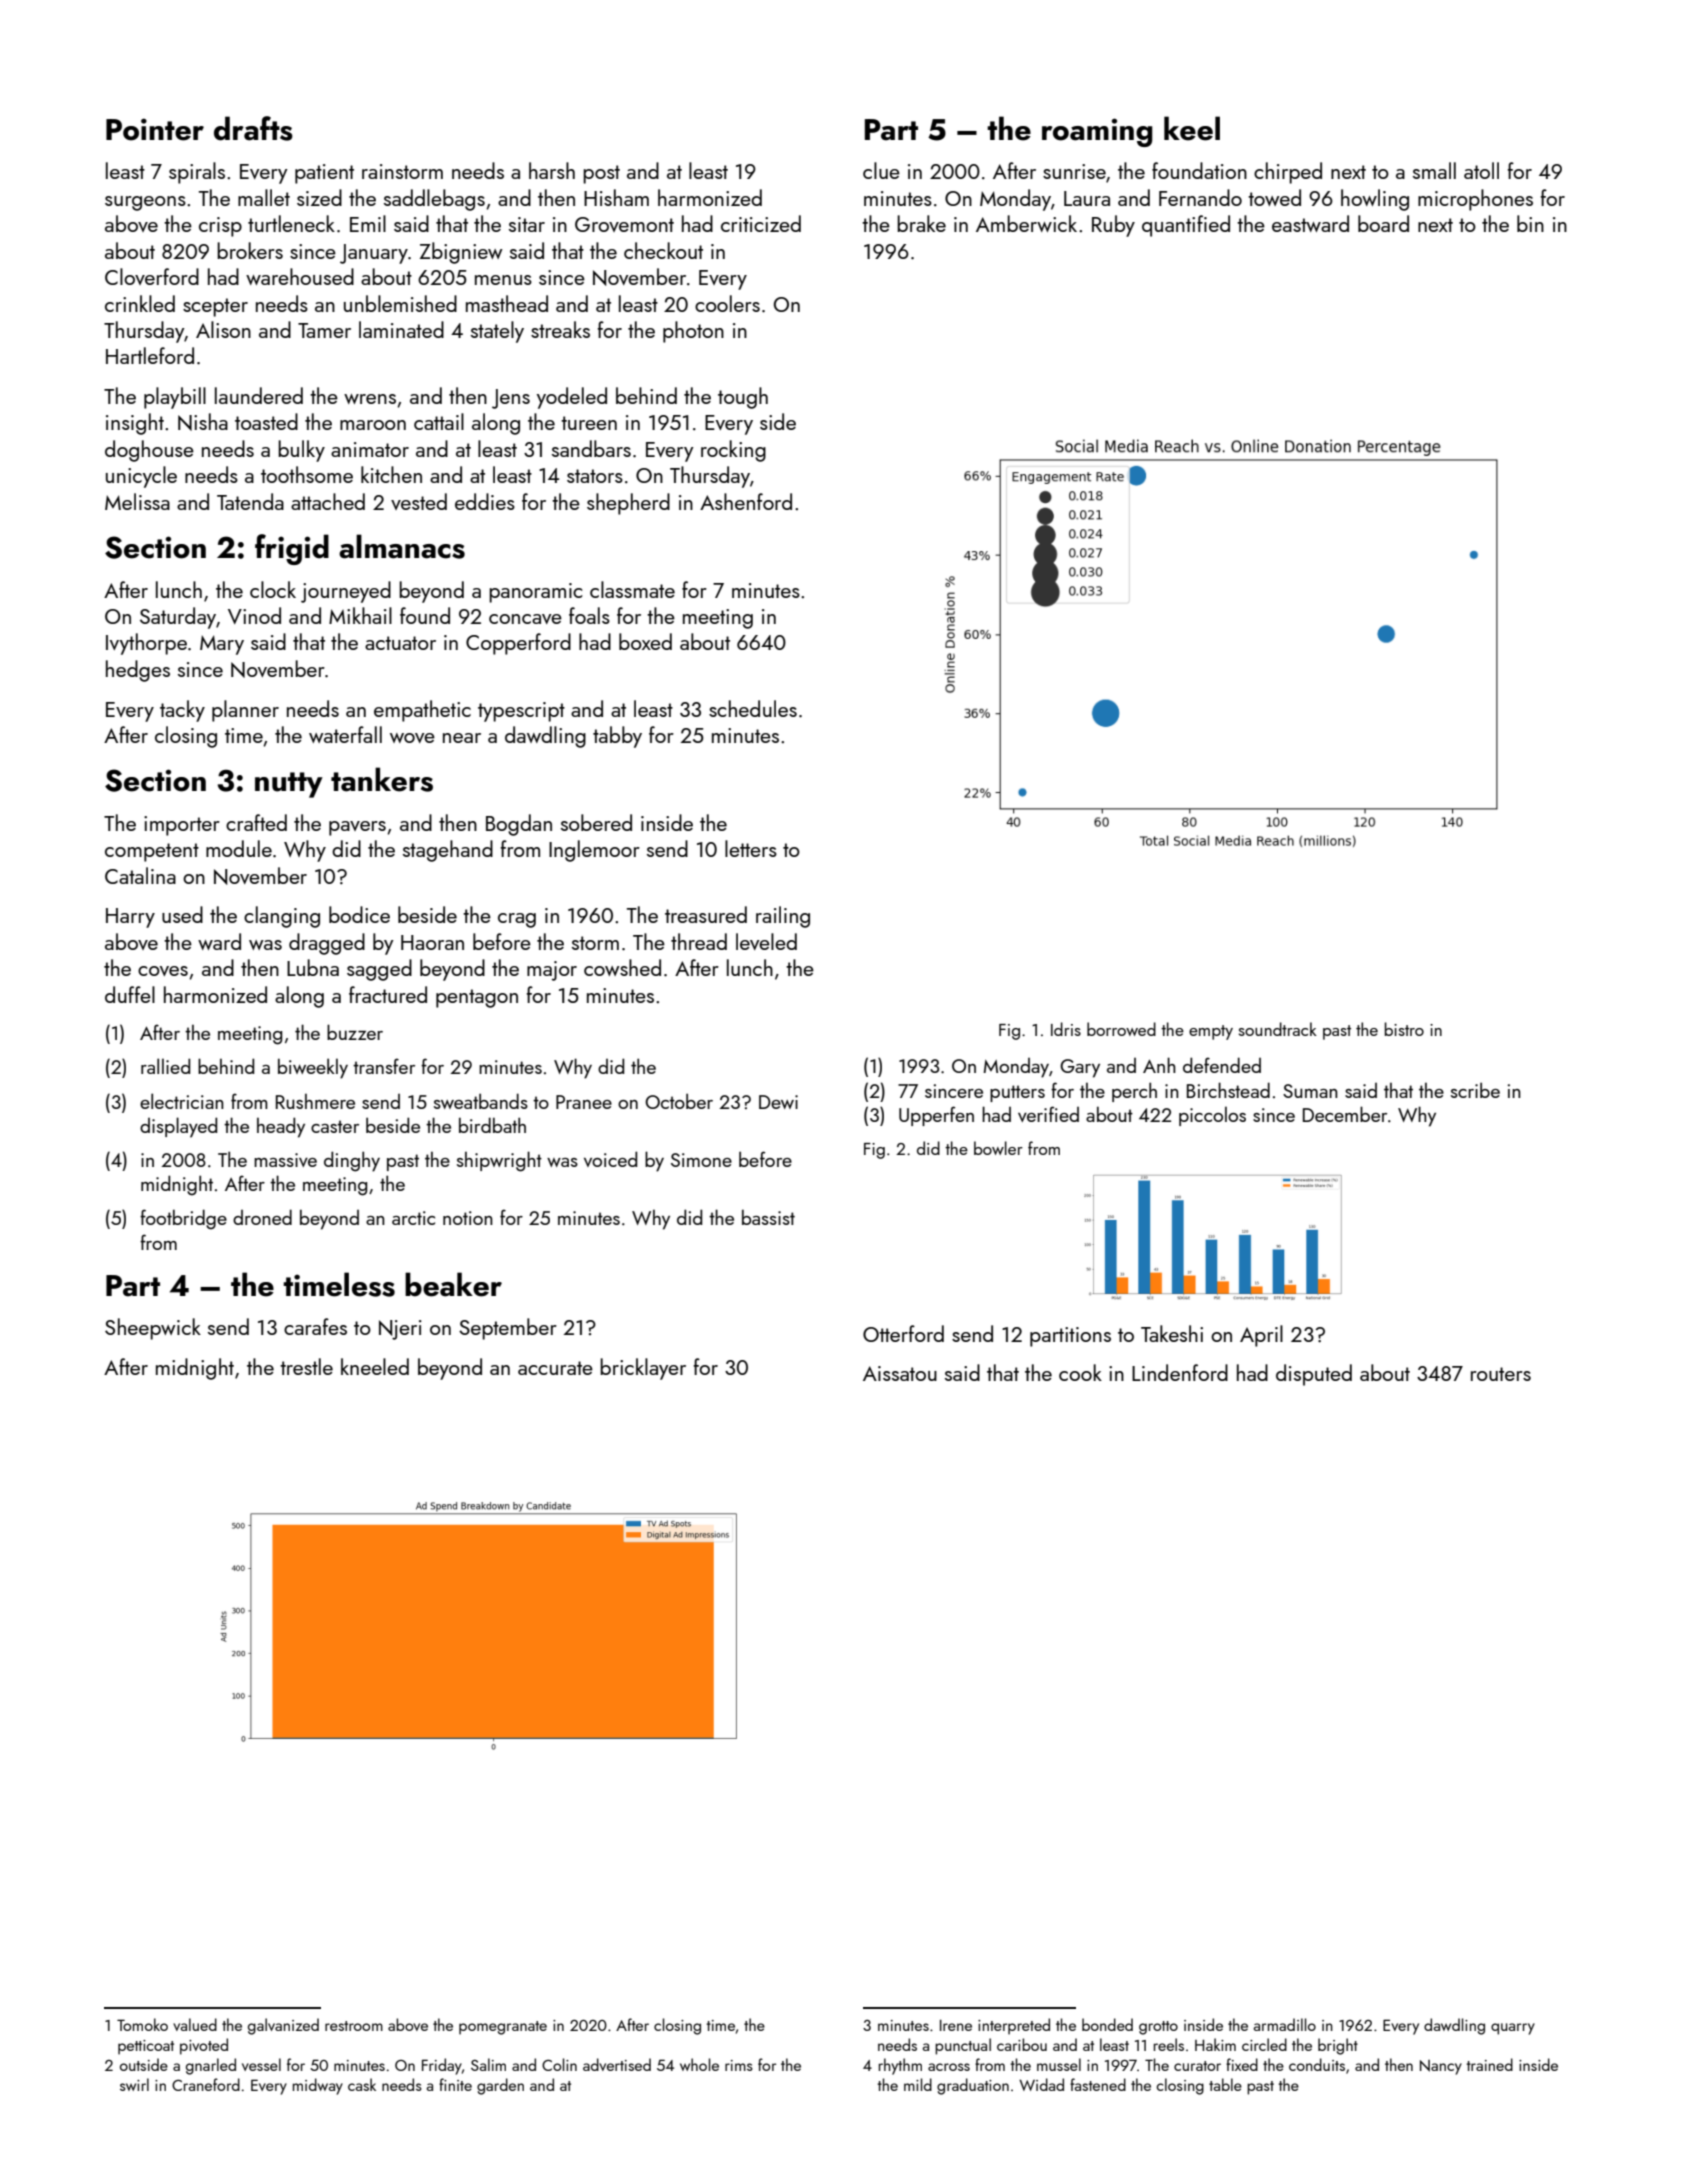  I want to click on trestle, so click(306, 1366).
